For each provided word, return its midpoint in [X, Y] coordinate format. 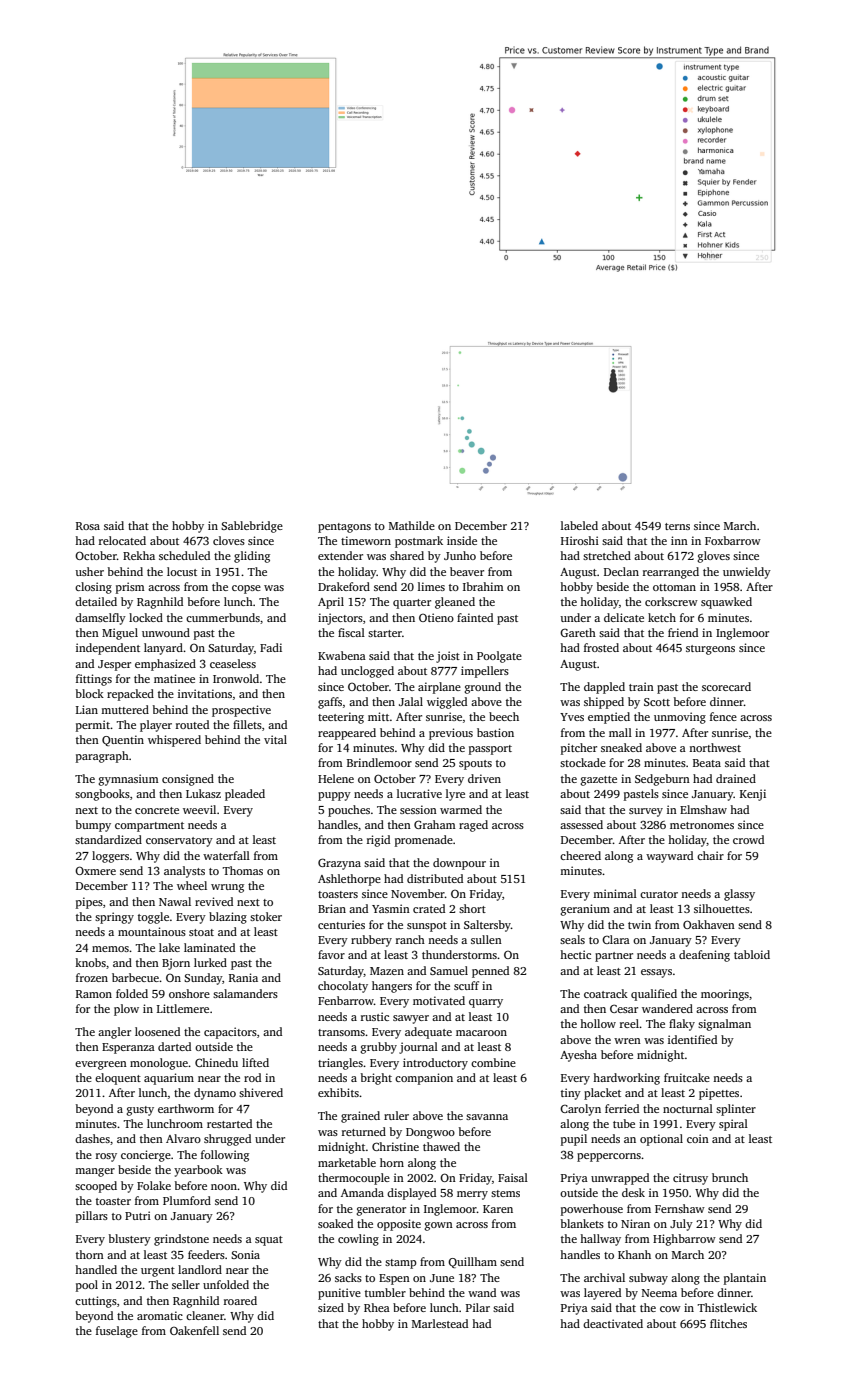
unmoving [680, 718]
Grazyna [339, 864]
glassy [739, 895]
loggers [110, 857]
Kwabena [342, 655]
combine [493, 1062]
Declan [621, 571]
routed [192, 724]
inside [462, 540]
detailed [96, 601]
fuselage [117, 1332]
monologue [159, 1064]
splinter [736, 1110]
